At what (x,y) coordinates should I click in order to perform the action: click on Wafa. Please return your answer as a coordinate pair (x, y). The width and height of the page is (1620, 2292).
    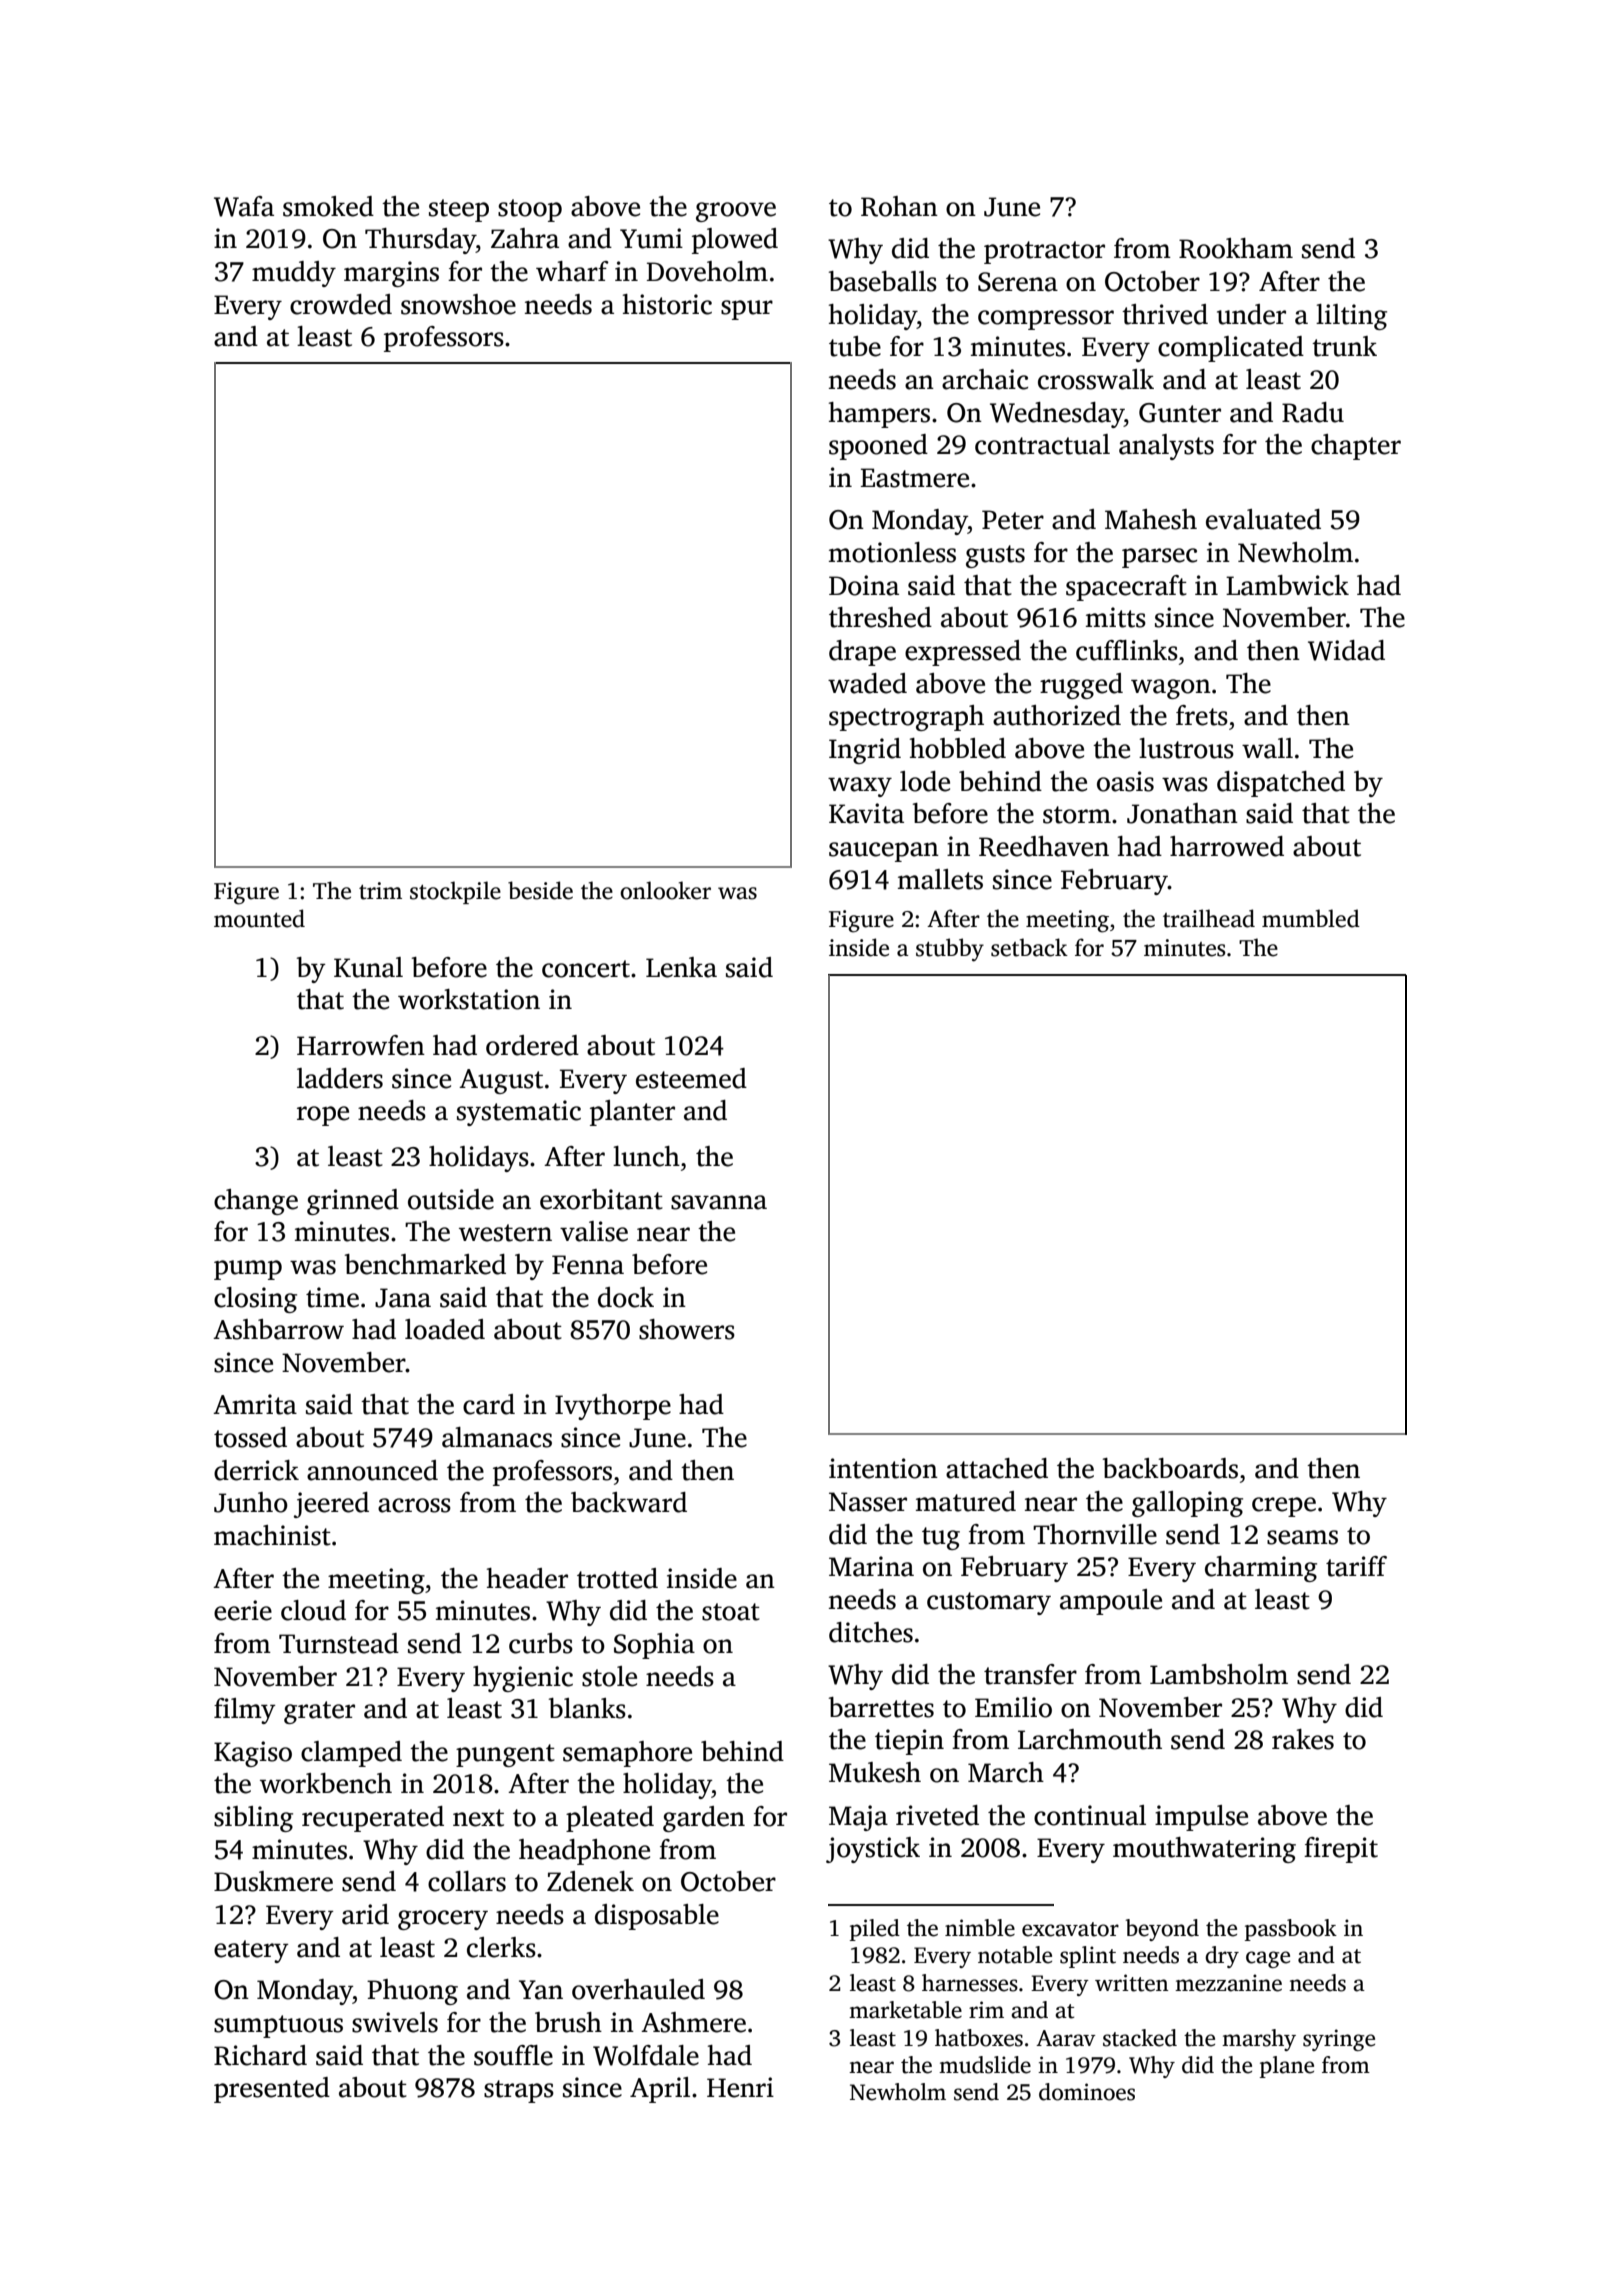
    Looking at the image, I should click on (244, 206).
